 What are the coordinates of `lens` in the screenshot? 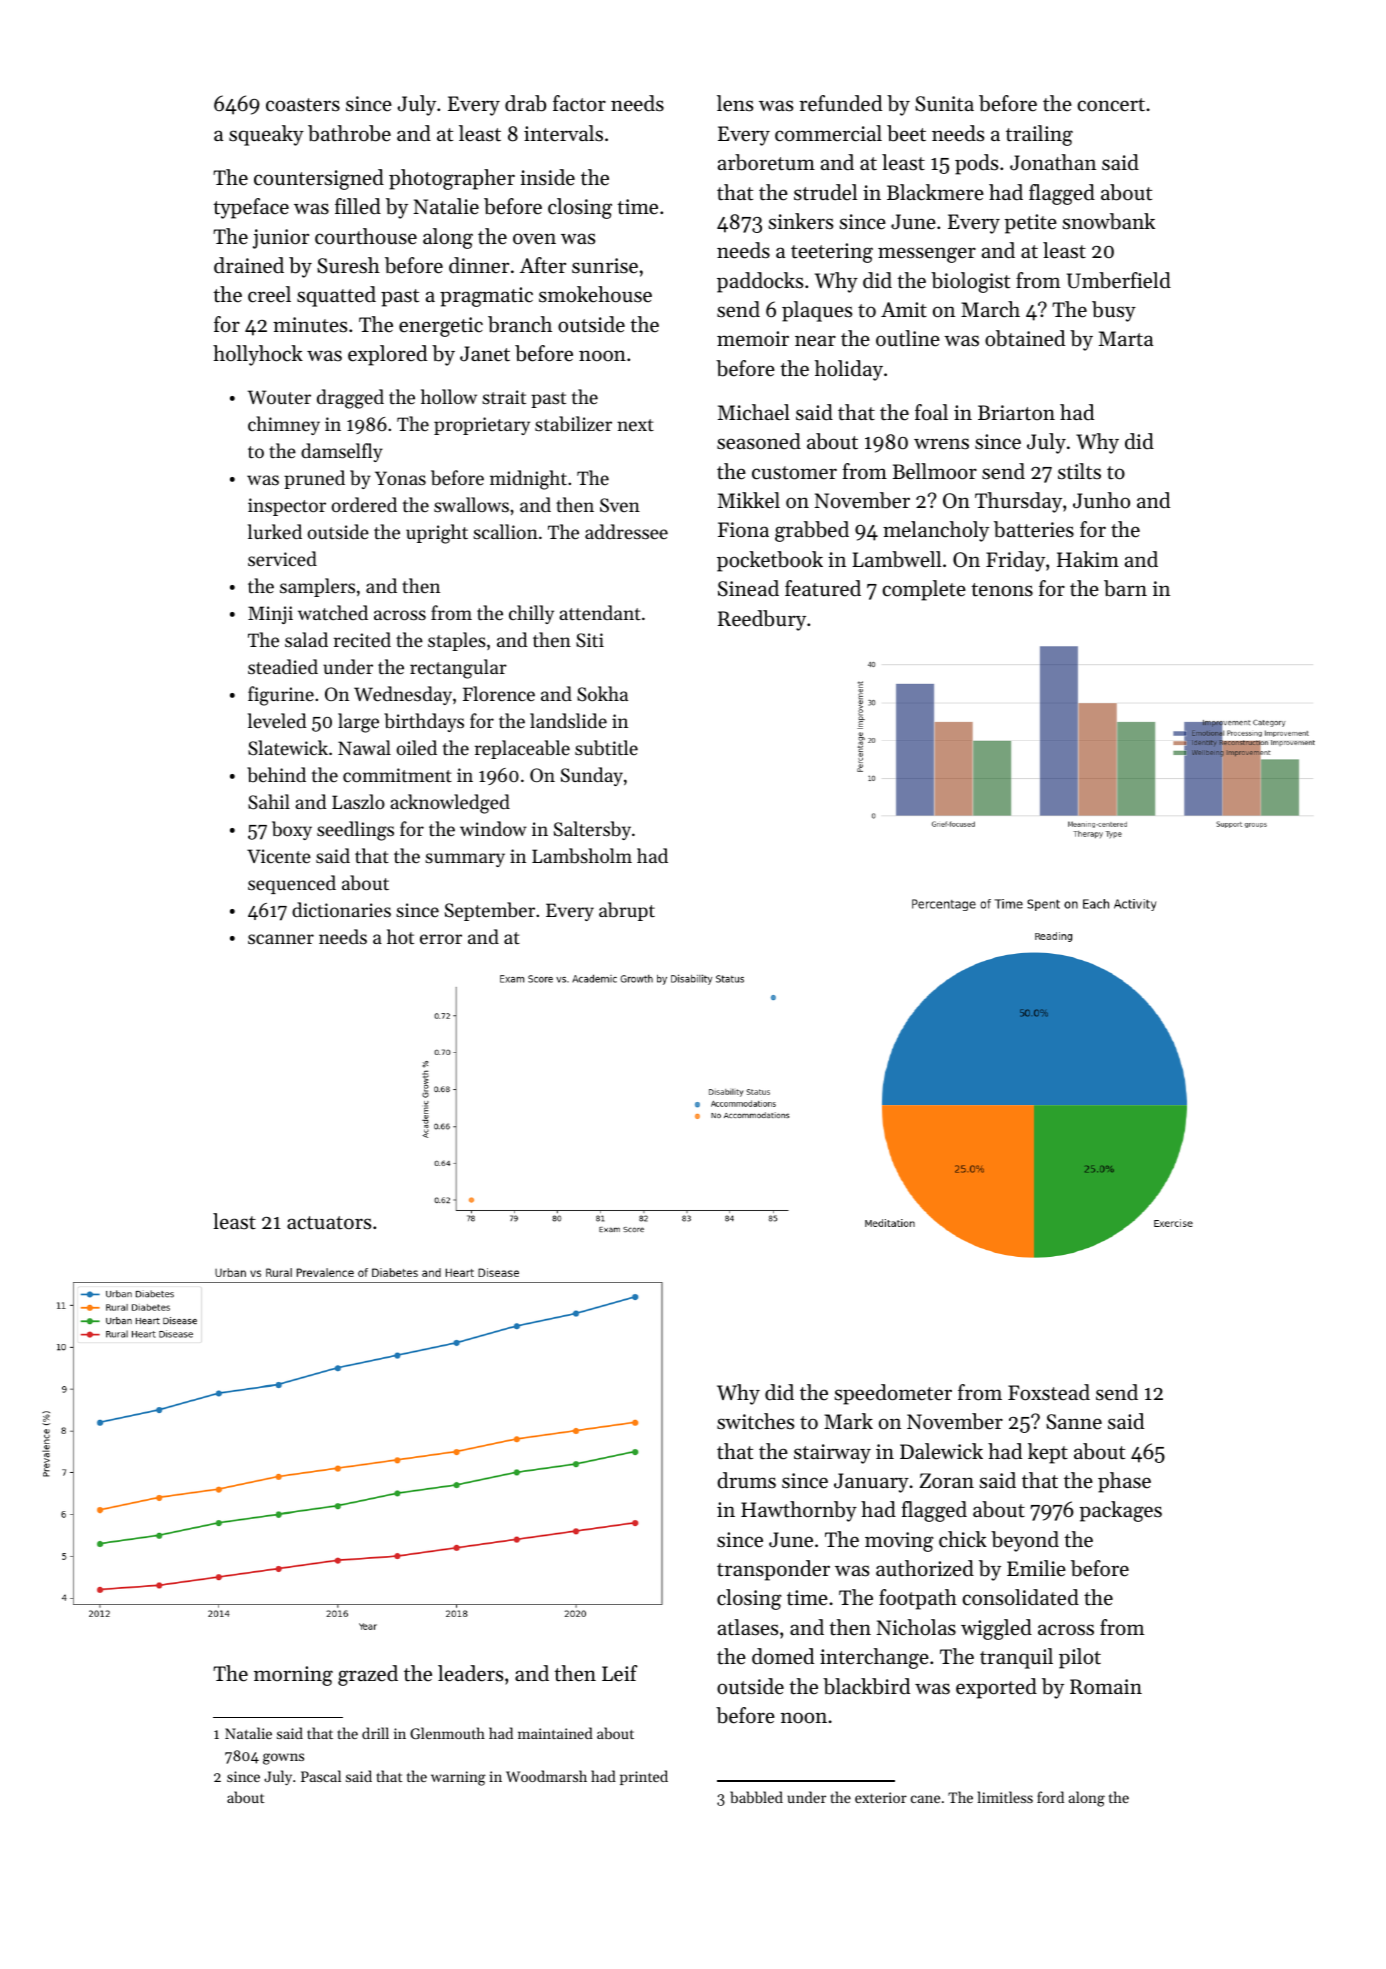 It's located at (735, 103).
